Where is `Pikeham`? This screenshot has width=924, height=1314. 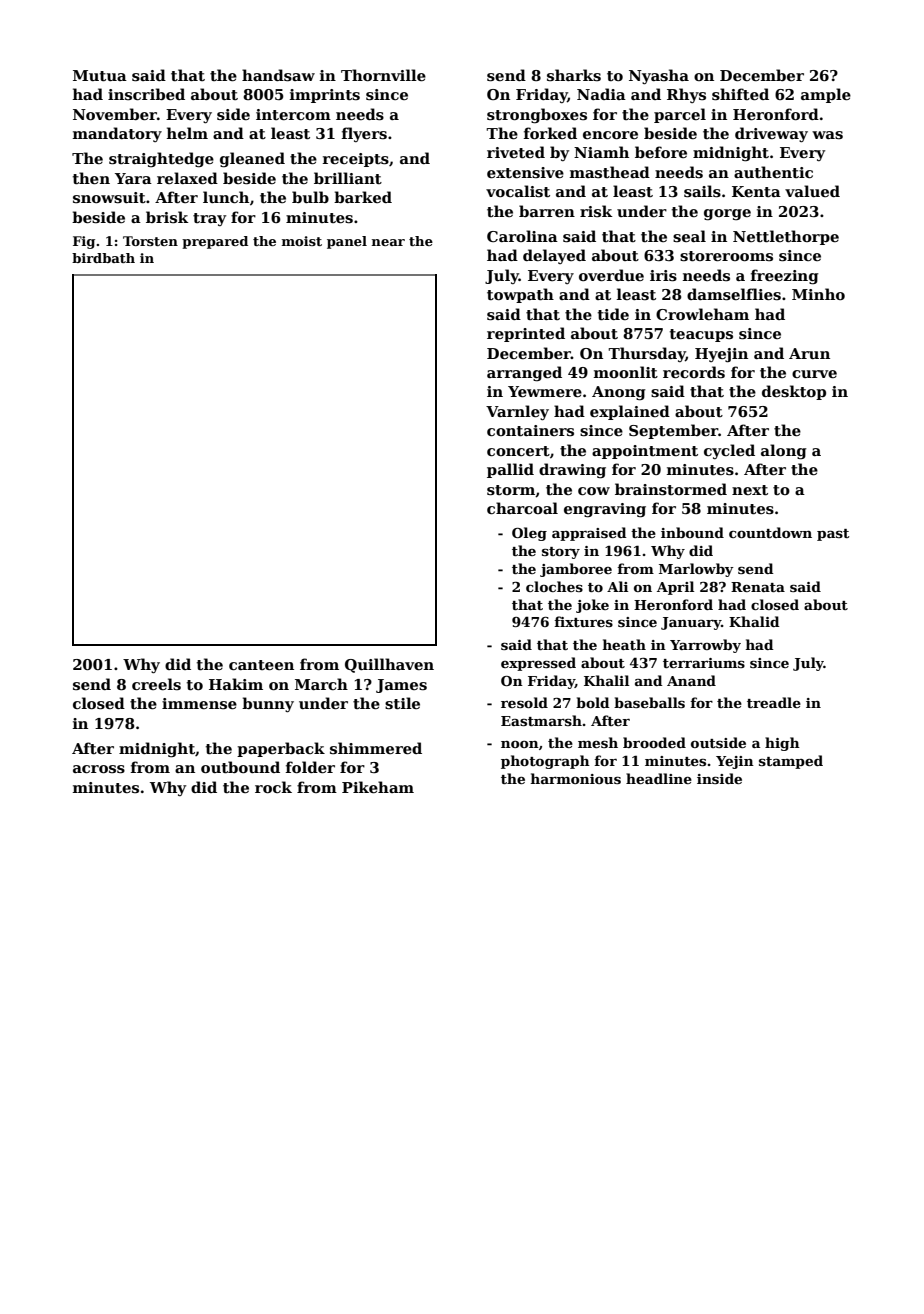 Pikeham is located at coordinates (378, 787).
